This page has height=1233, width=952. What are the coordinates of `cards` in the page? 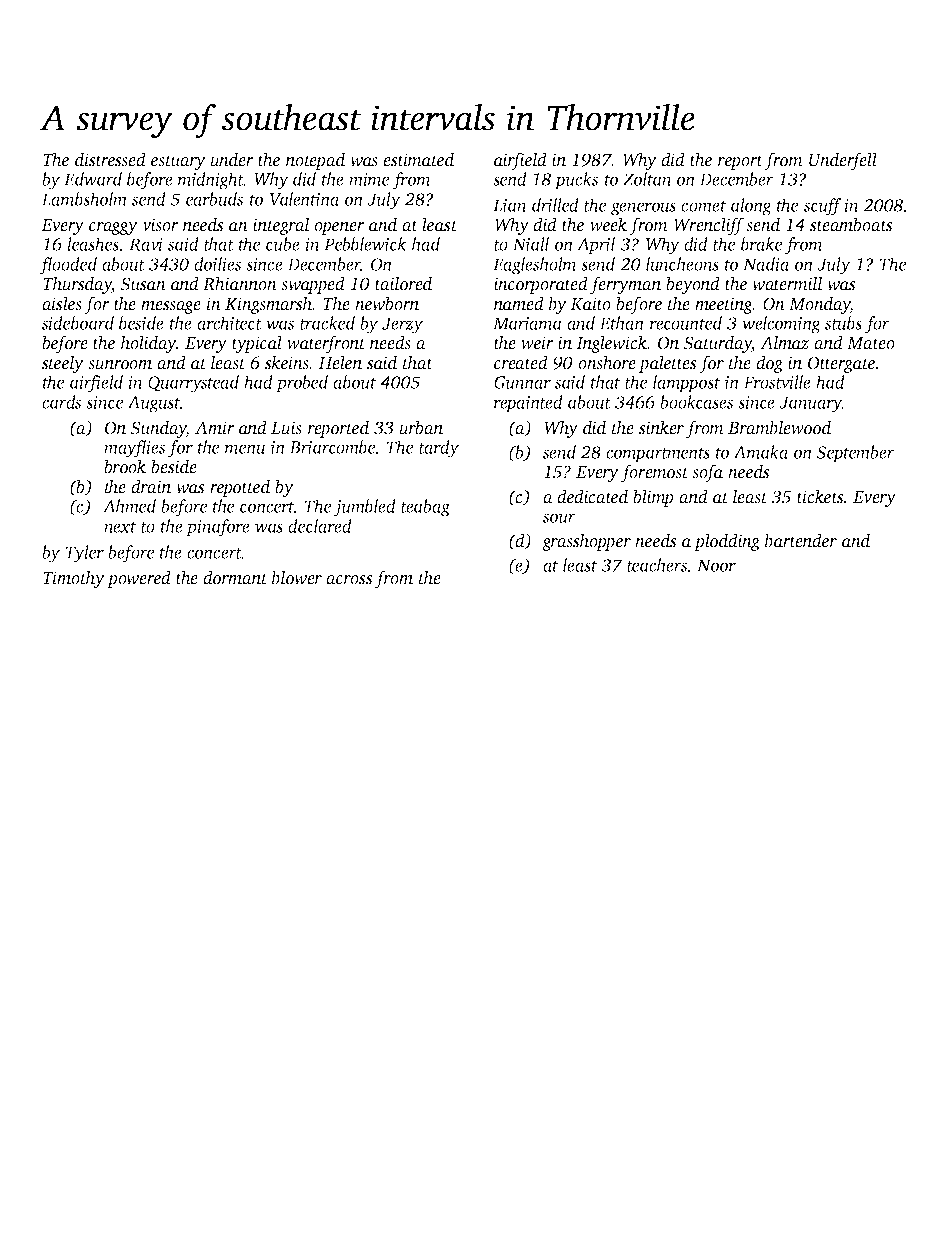 It's located at (61, 402).
